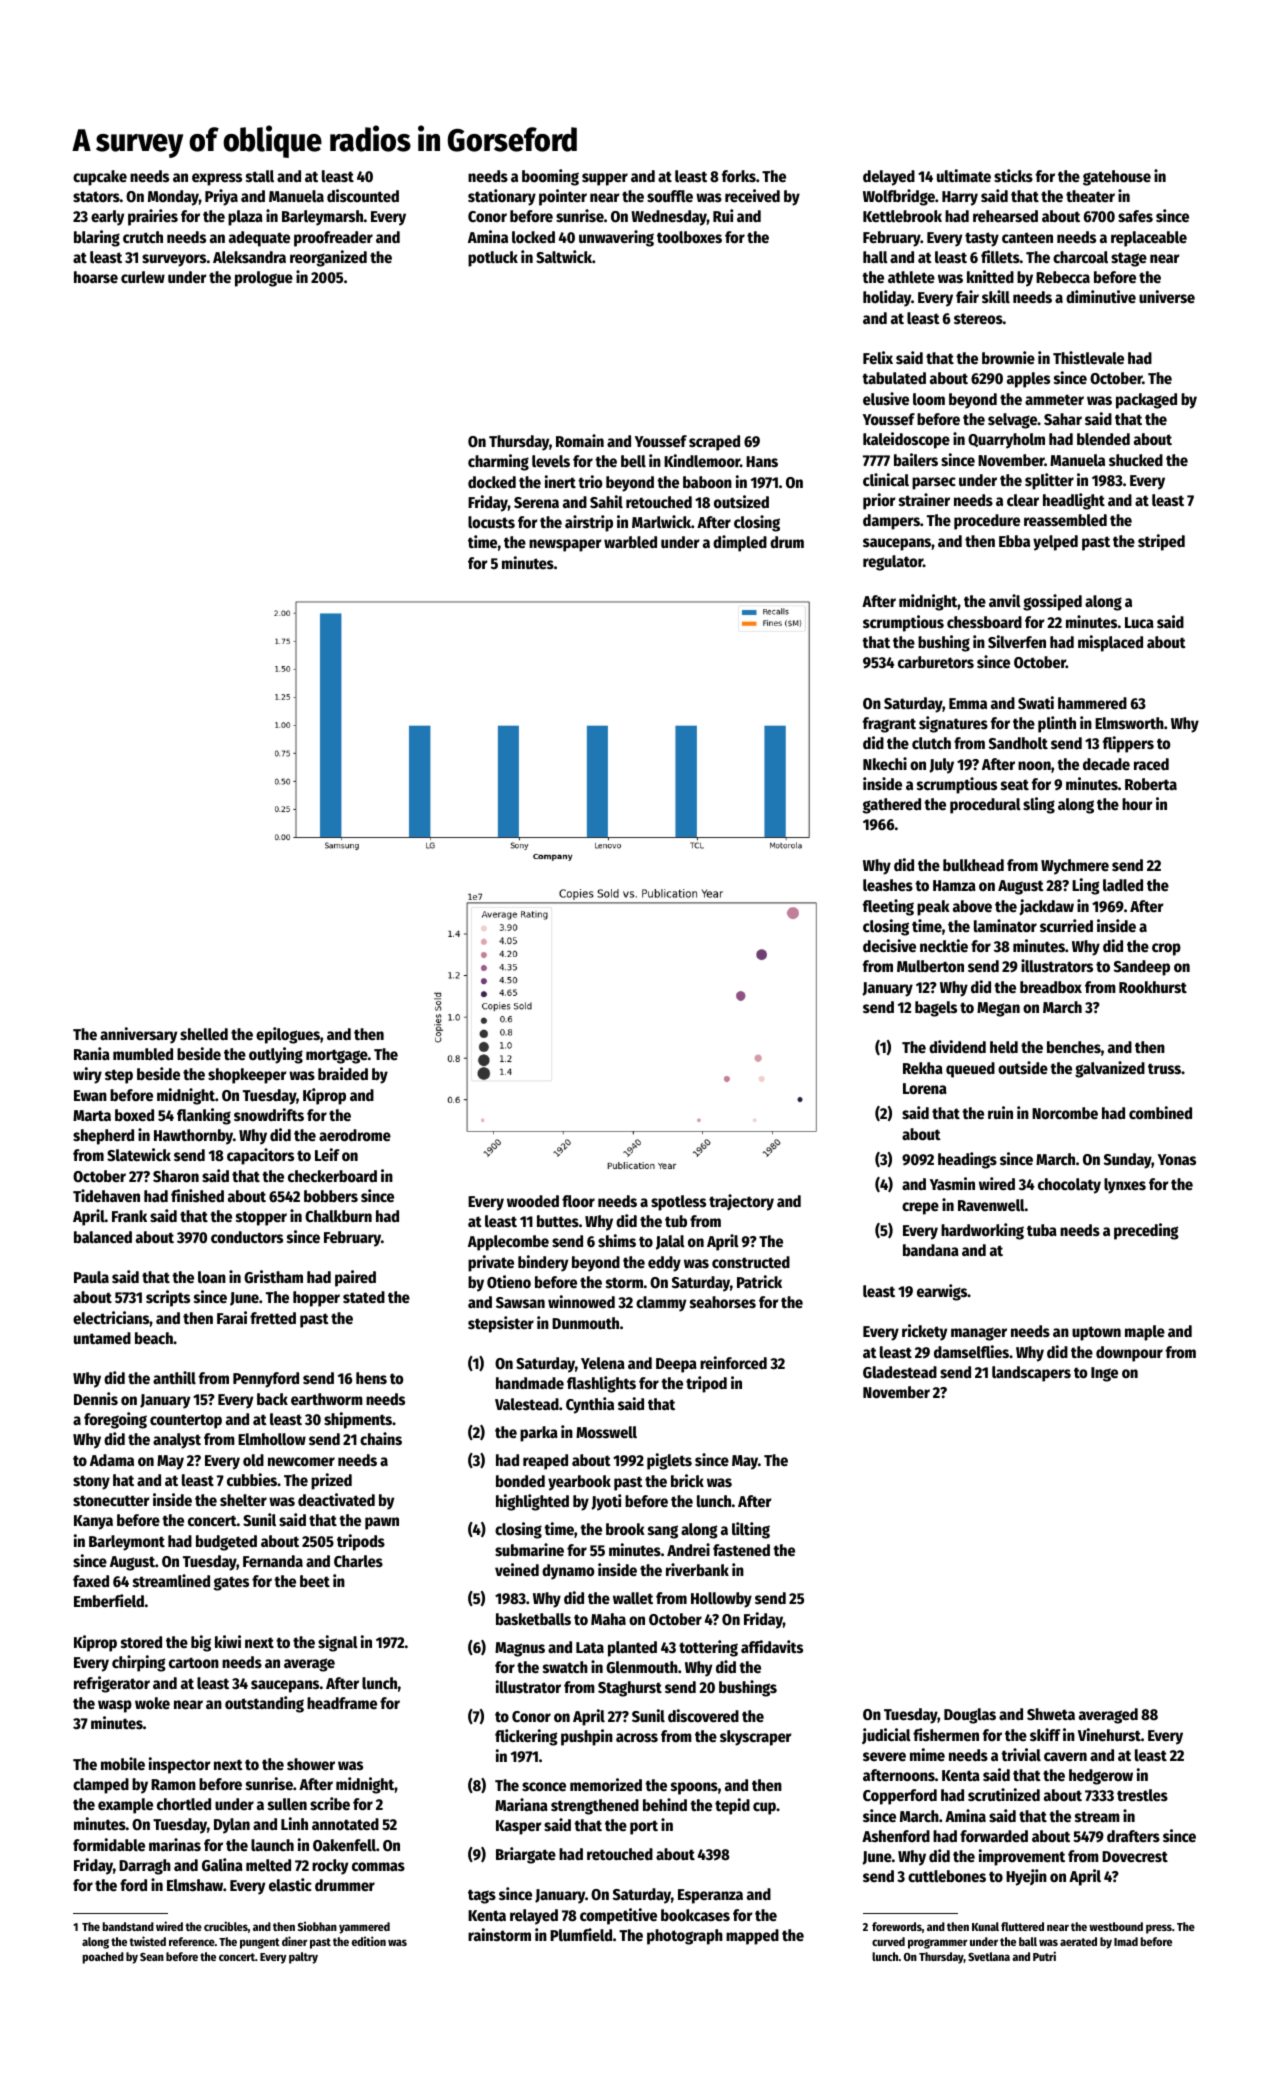  I want to click on tabulated, so click(894, 378).
